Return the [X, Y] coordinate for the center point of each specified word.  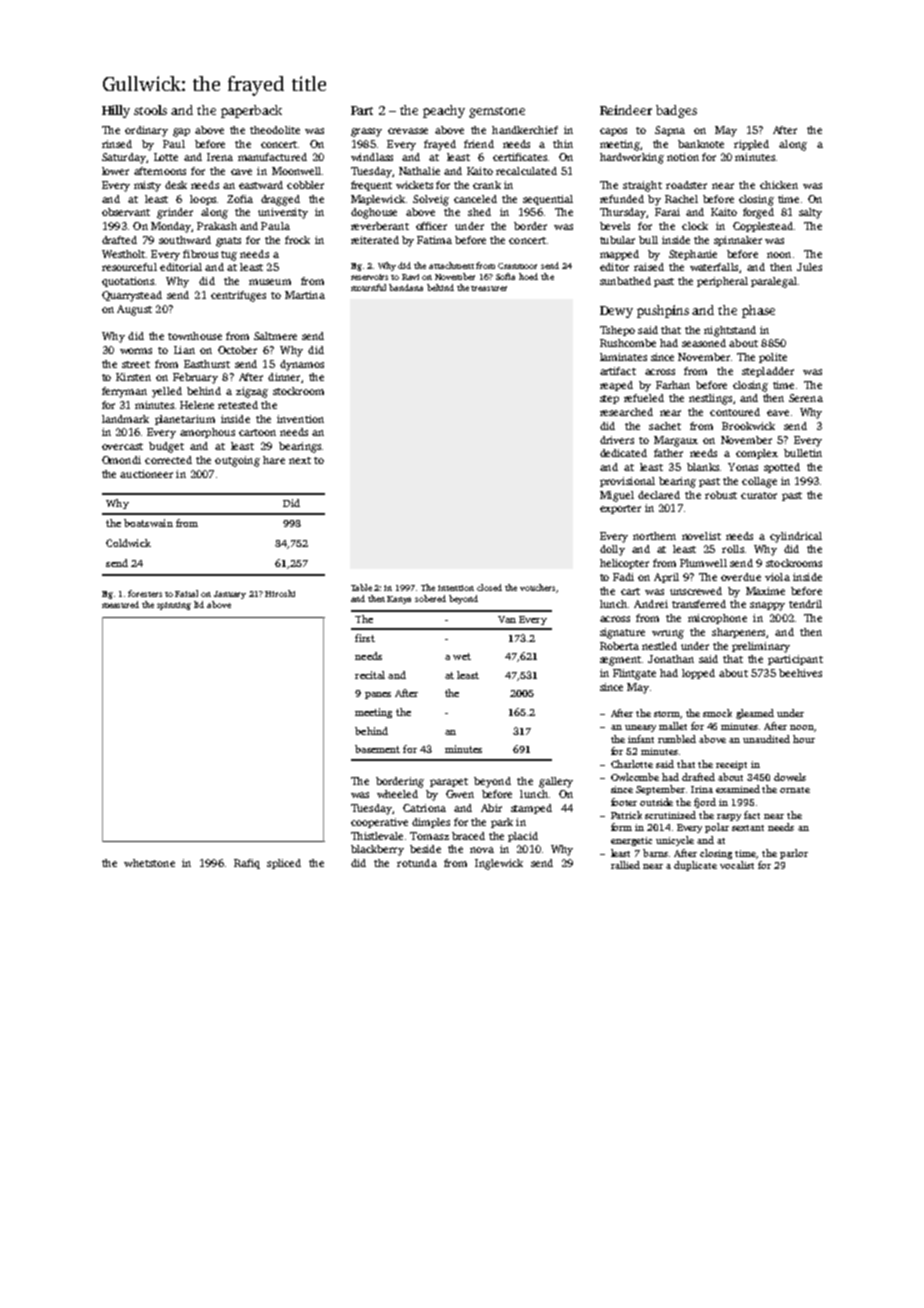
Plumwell [703, 563]
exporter [620, 509]
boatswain [148, 523]
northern [654, 536]
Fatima [434, 240]
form [621, 827]
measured [120, 604]
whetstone [149, 863]
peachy [444, 111]
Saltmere [275, 336]
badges [676, 111]
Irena [220, 157]
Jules [809, 267]
